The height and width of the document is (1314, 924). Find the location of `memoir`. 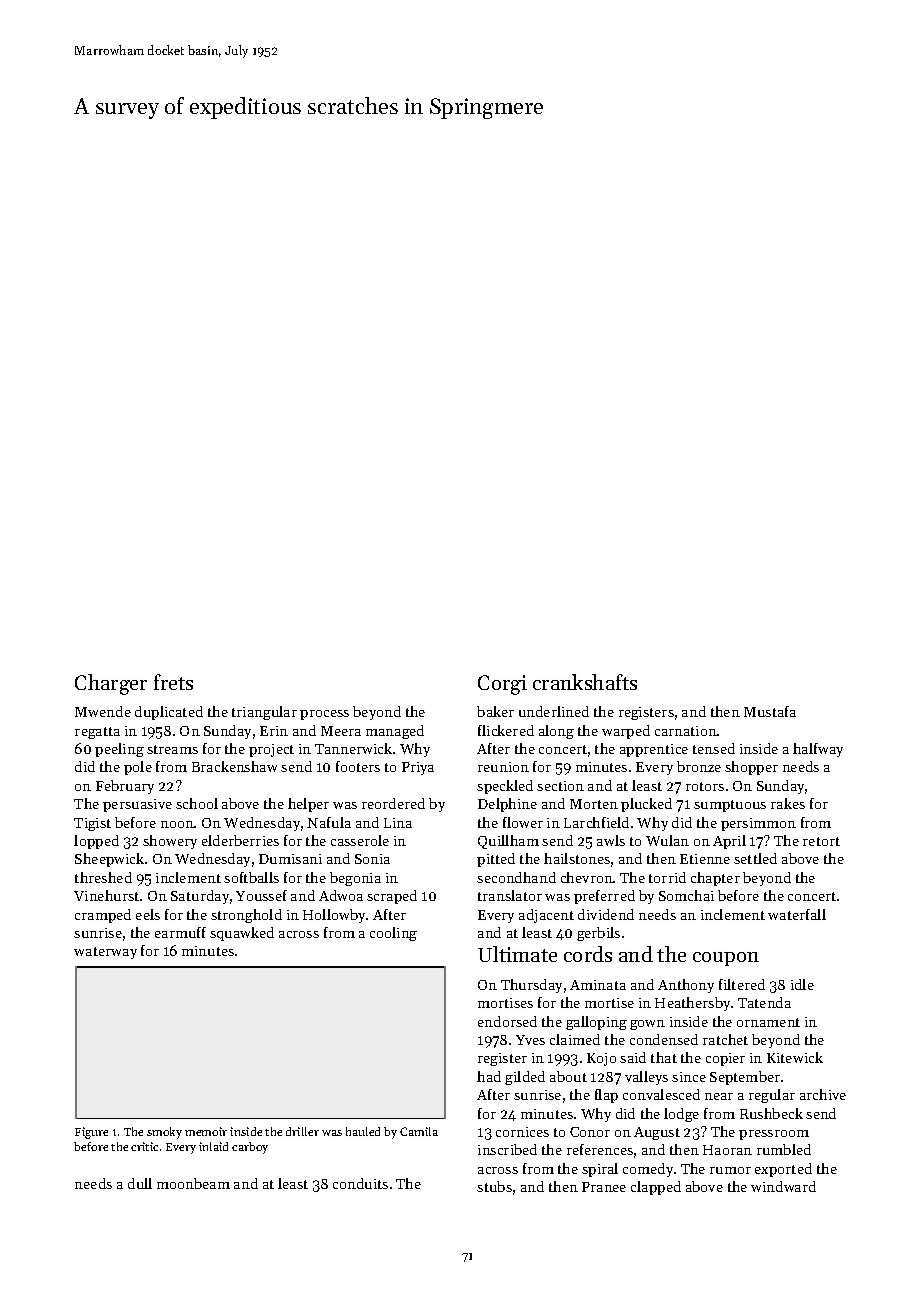

memoir is located at coordinates (206, 1131).
